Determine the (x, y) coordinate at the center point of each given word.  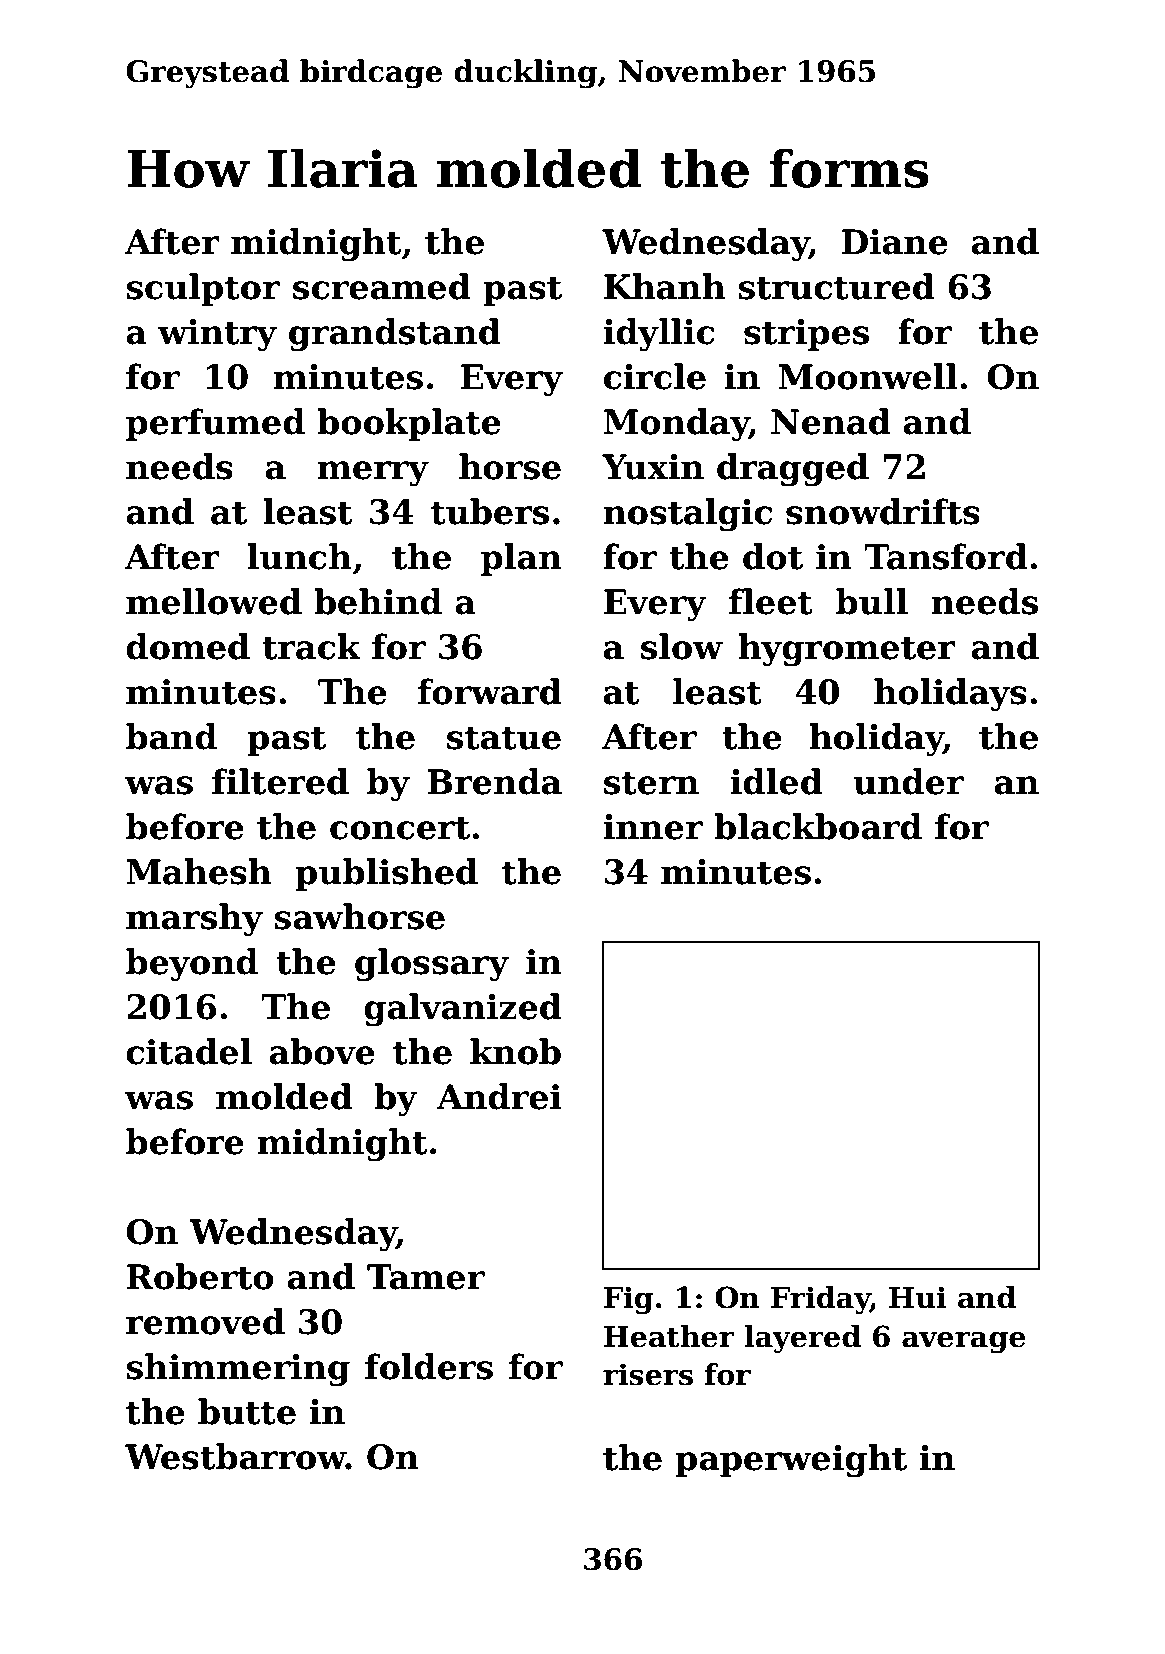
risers (648, 1374)
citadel (189, 1051)
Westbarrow (235, 1456)
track (311, 646)
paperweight (791, 1461)
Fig (628, 1300)
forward (490, 691)
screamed (382, 286)
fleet (771, 601)
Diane (895, 242)
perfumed (215, 424)
